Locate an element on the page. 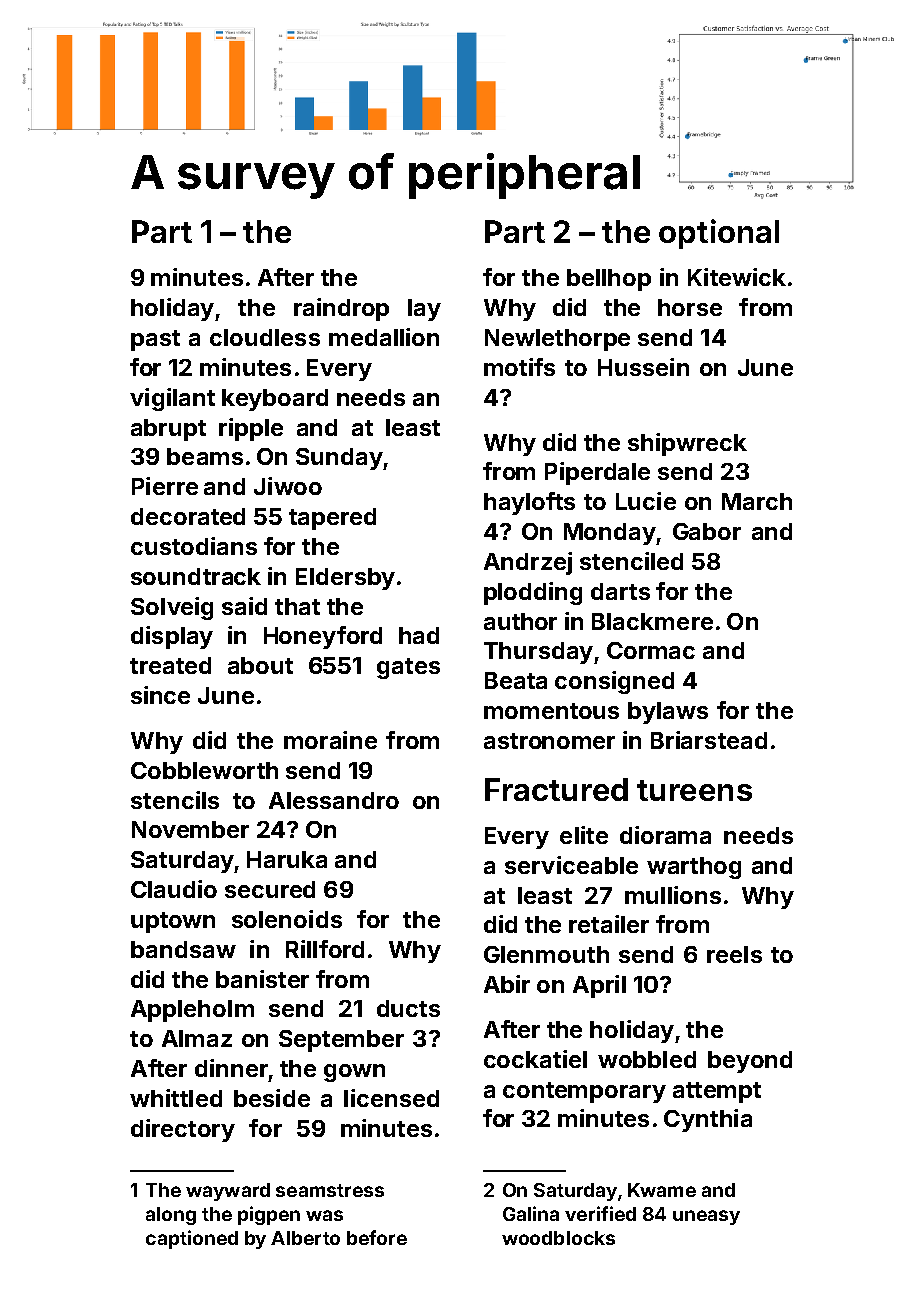  bellhop is located at coordinates (609, 280).
